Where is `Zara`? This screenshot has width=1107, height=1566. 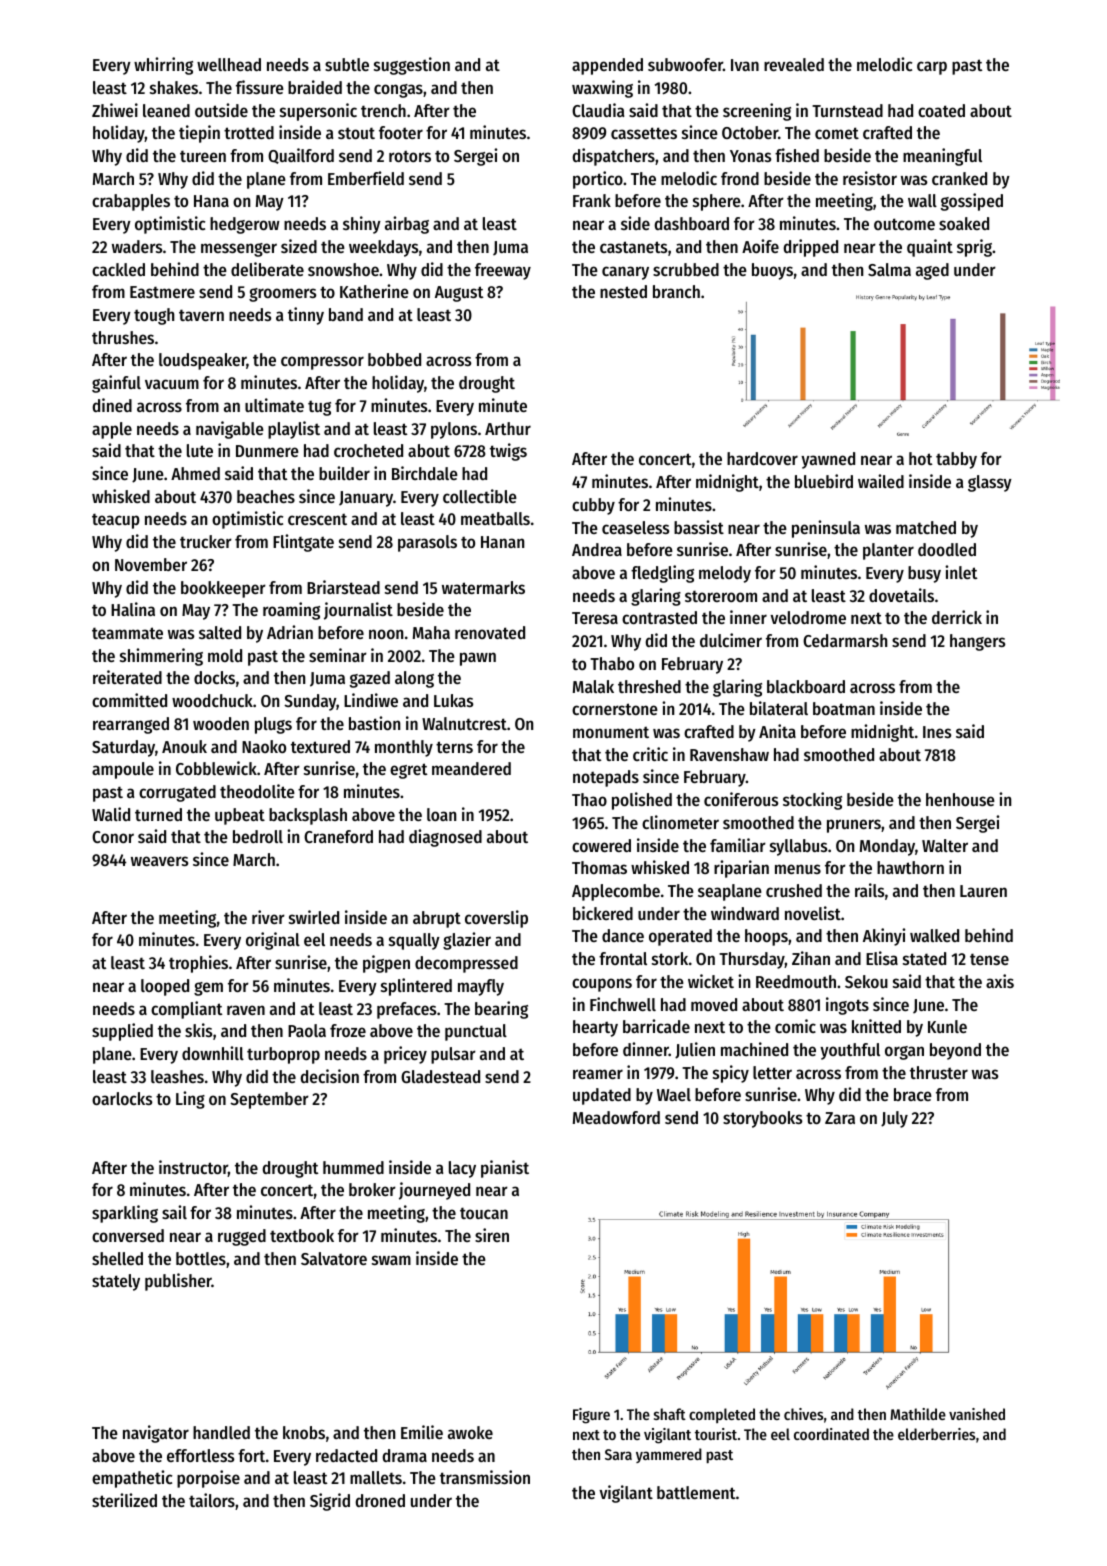 Zara is located at coordinates (840, 1118).
